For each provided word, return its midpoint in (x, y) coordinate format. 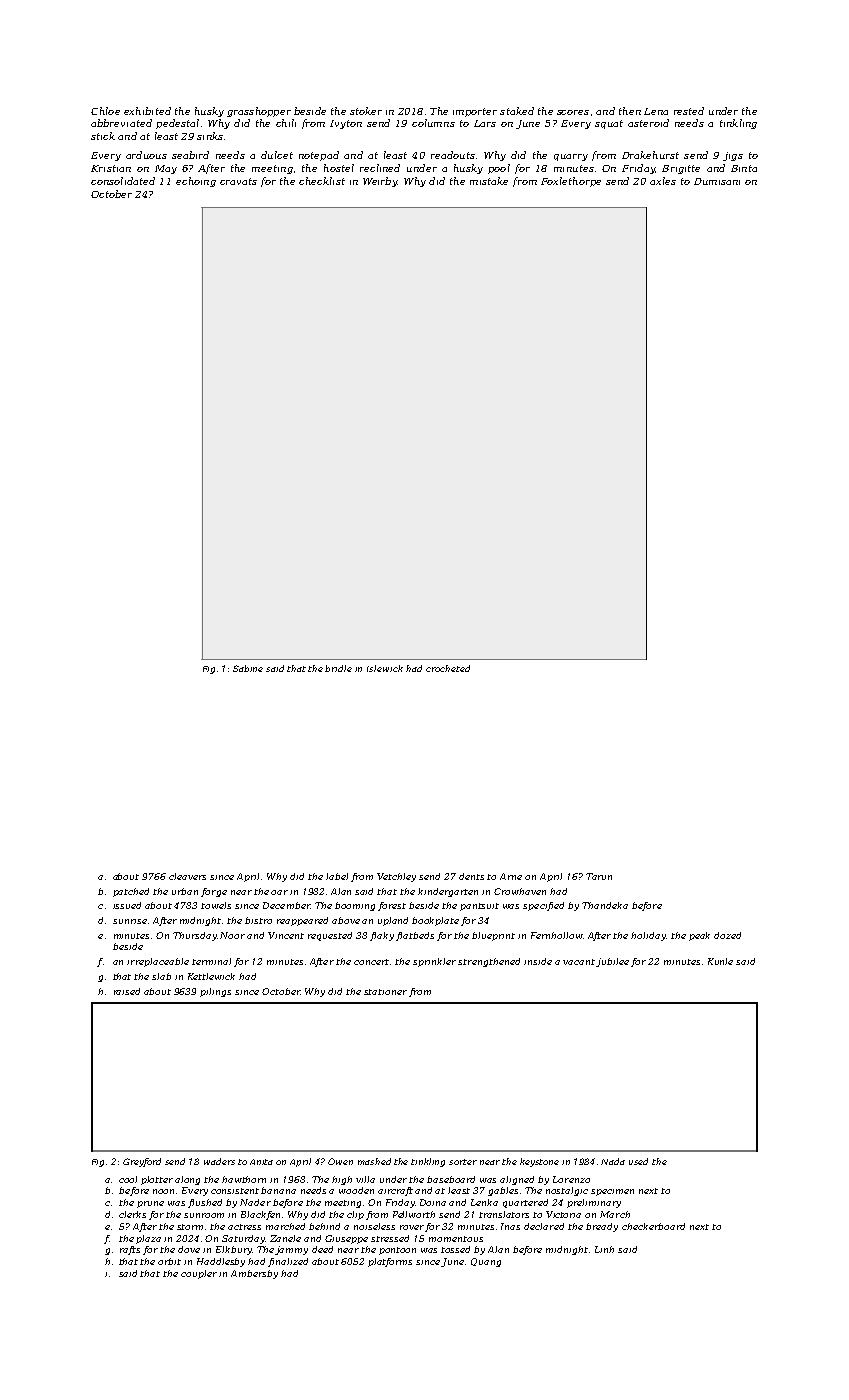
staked (517, 111)
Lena (656, 111)
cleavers (187, 876)
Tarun (599, 876)
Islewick (385, 668)
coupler (199, 1274)
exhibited (147, 111)
